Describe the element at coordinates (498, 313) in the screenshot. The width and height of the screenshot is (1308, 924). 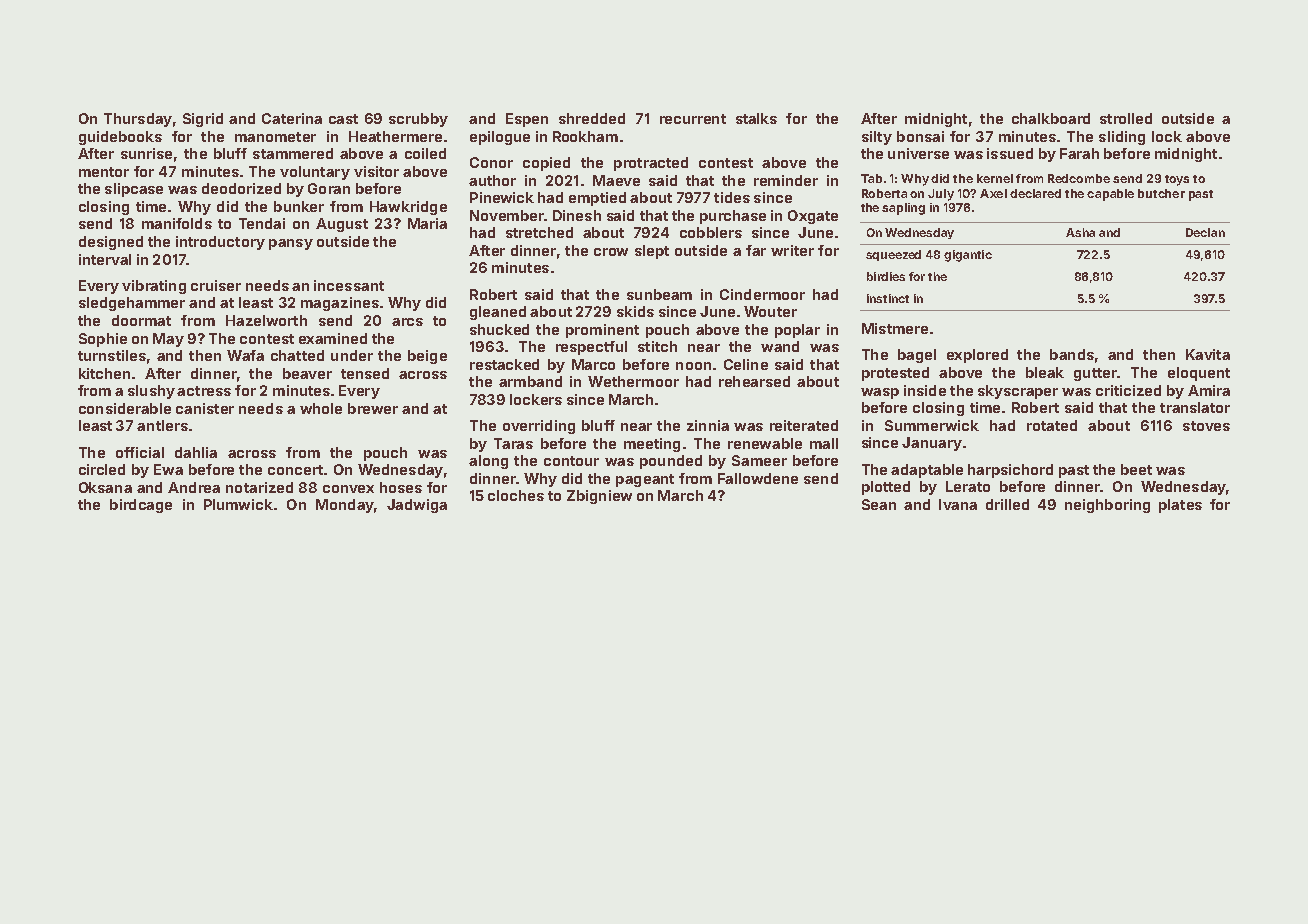
I see `gleaned` at that location.
